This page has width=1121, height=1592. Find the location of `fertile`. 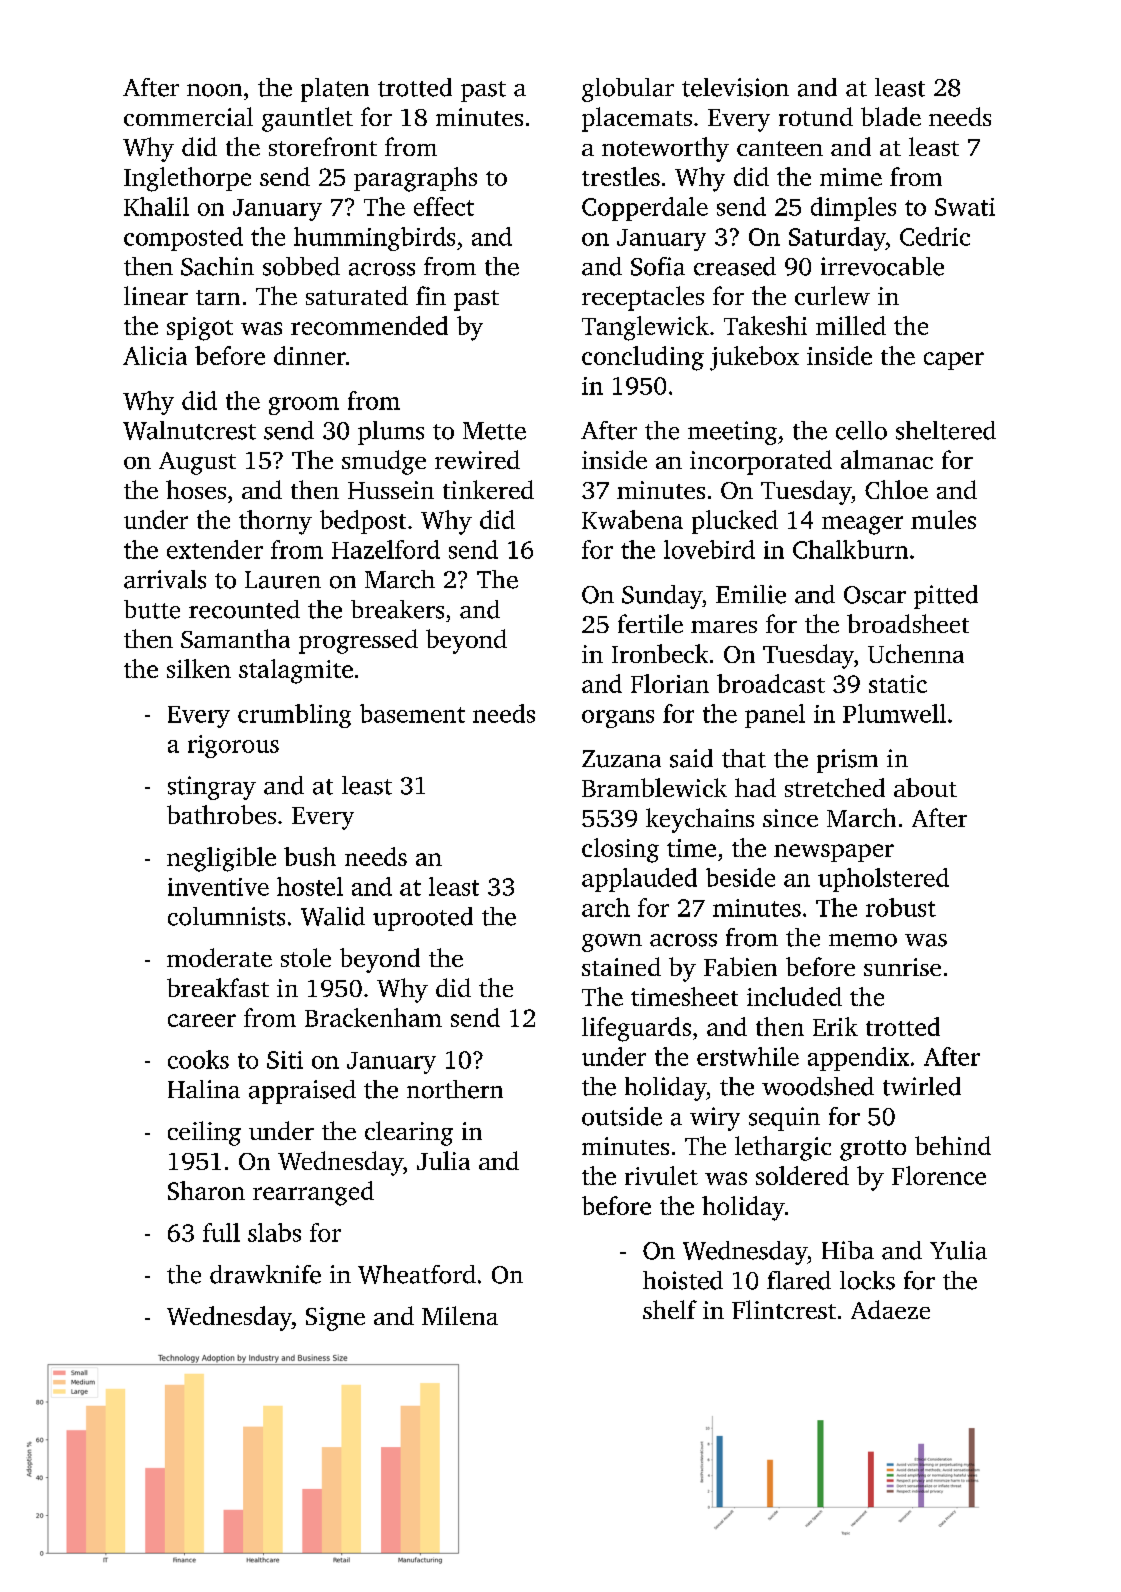

fertile is located at coordinates (650, 623).
